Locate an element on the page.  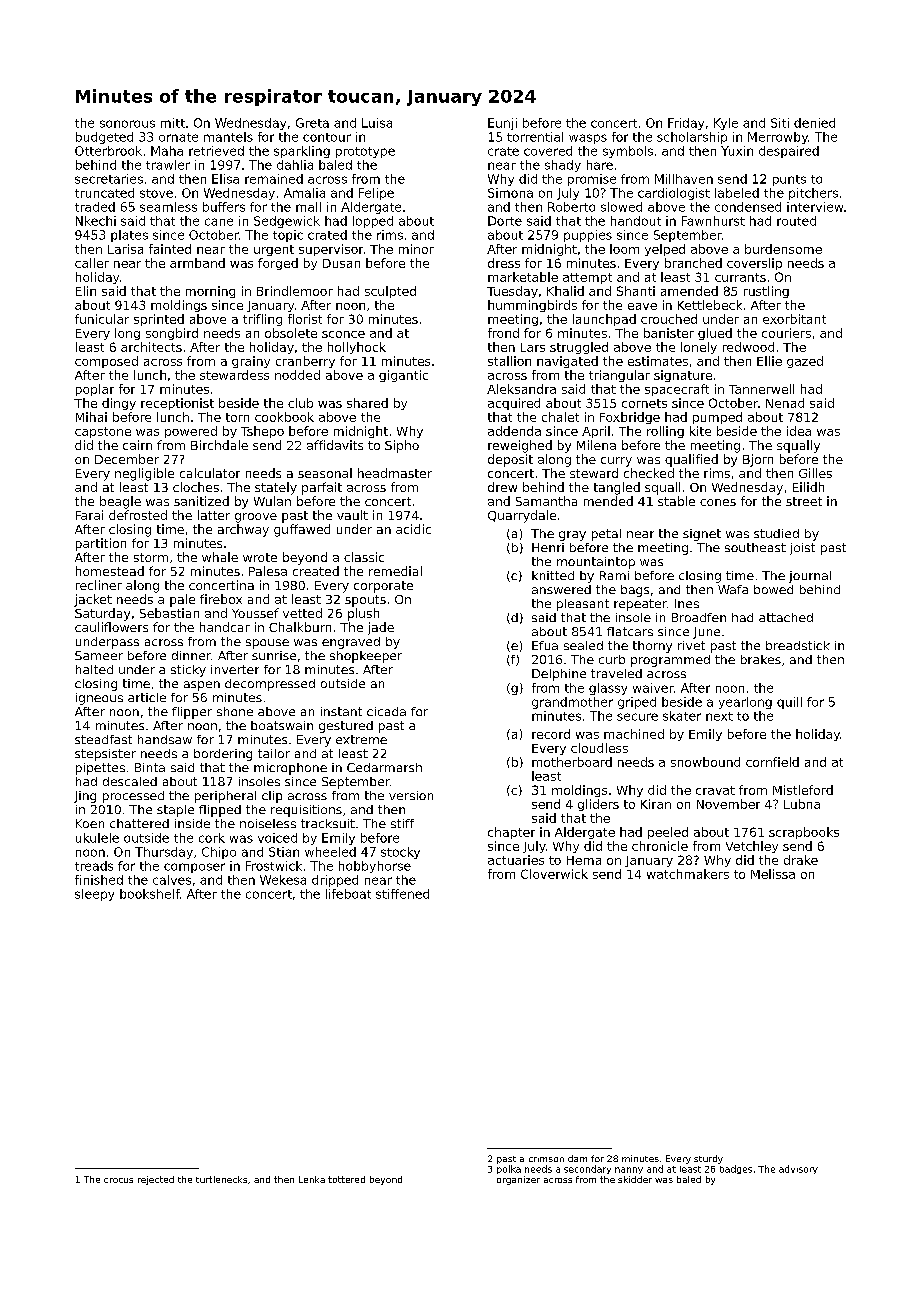
qualified is located at coordinates (691, 460).
